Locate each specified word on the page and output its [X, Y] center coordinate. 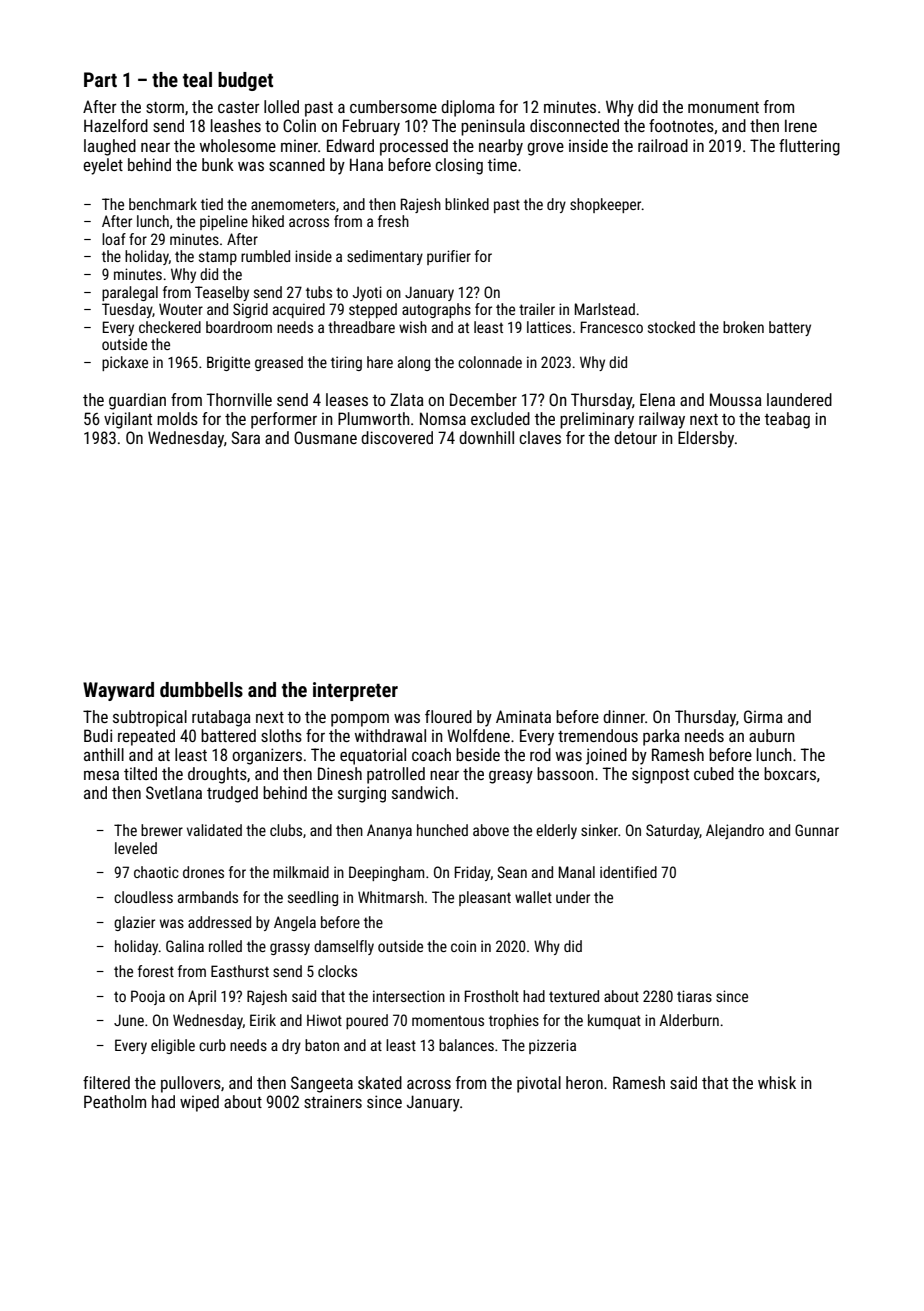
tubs [319, 292]
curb [212, 1045]
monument [723, 107]
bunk [218, 164]
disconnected [574, 125]
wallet [533, 897]
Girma [763, 716]
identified [628, 872]
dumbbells [201, 689]
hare [380, 362]
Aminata [523, 716]
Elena [657, 399]
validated [214, 830]
